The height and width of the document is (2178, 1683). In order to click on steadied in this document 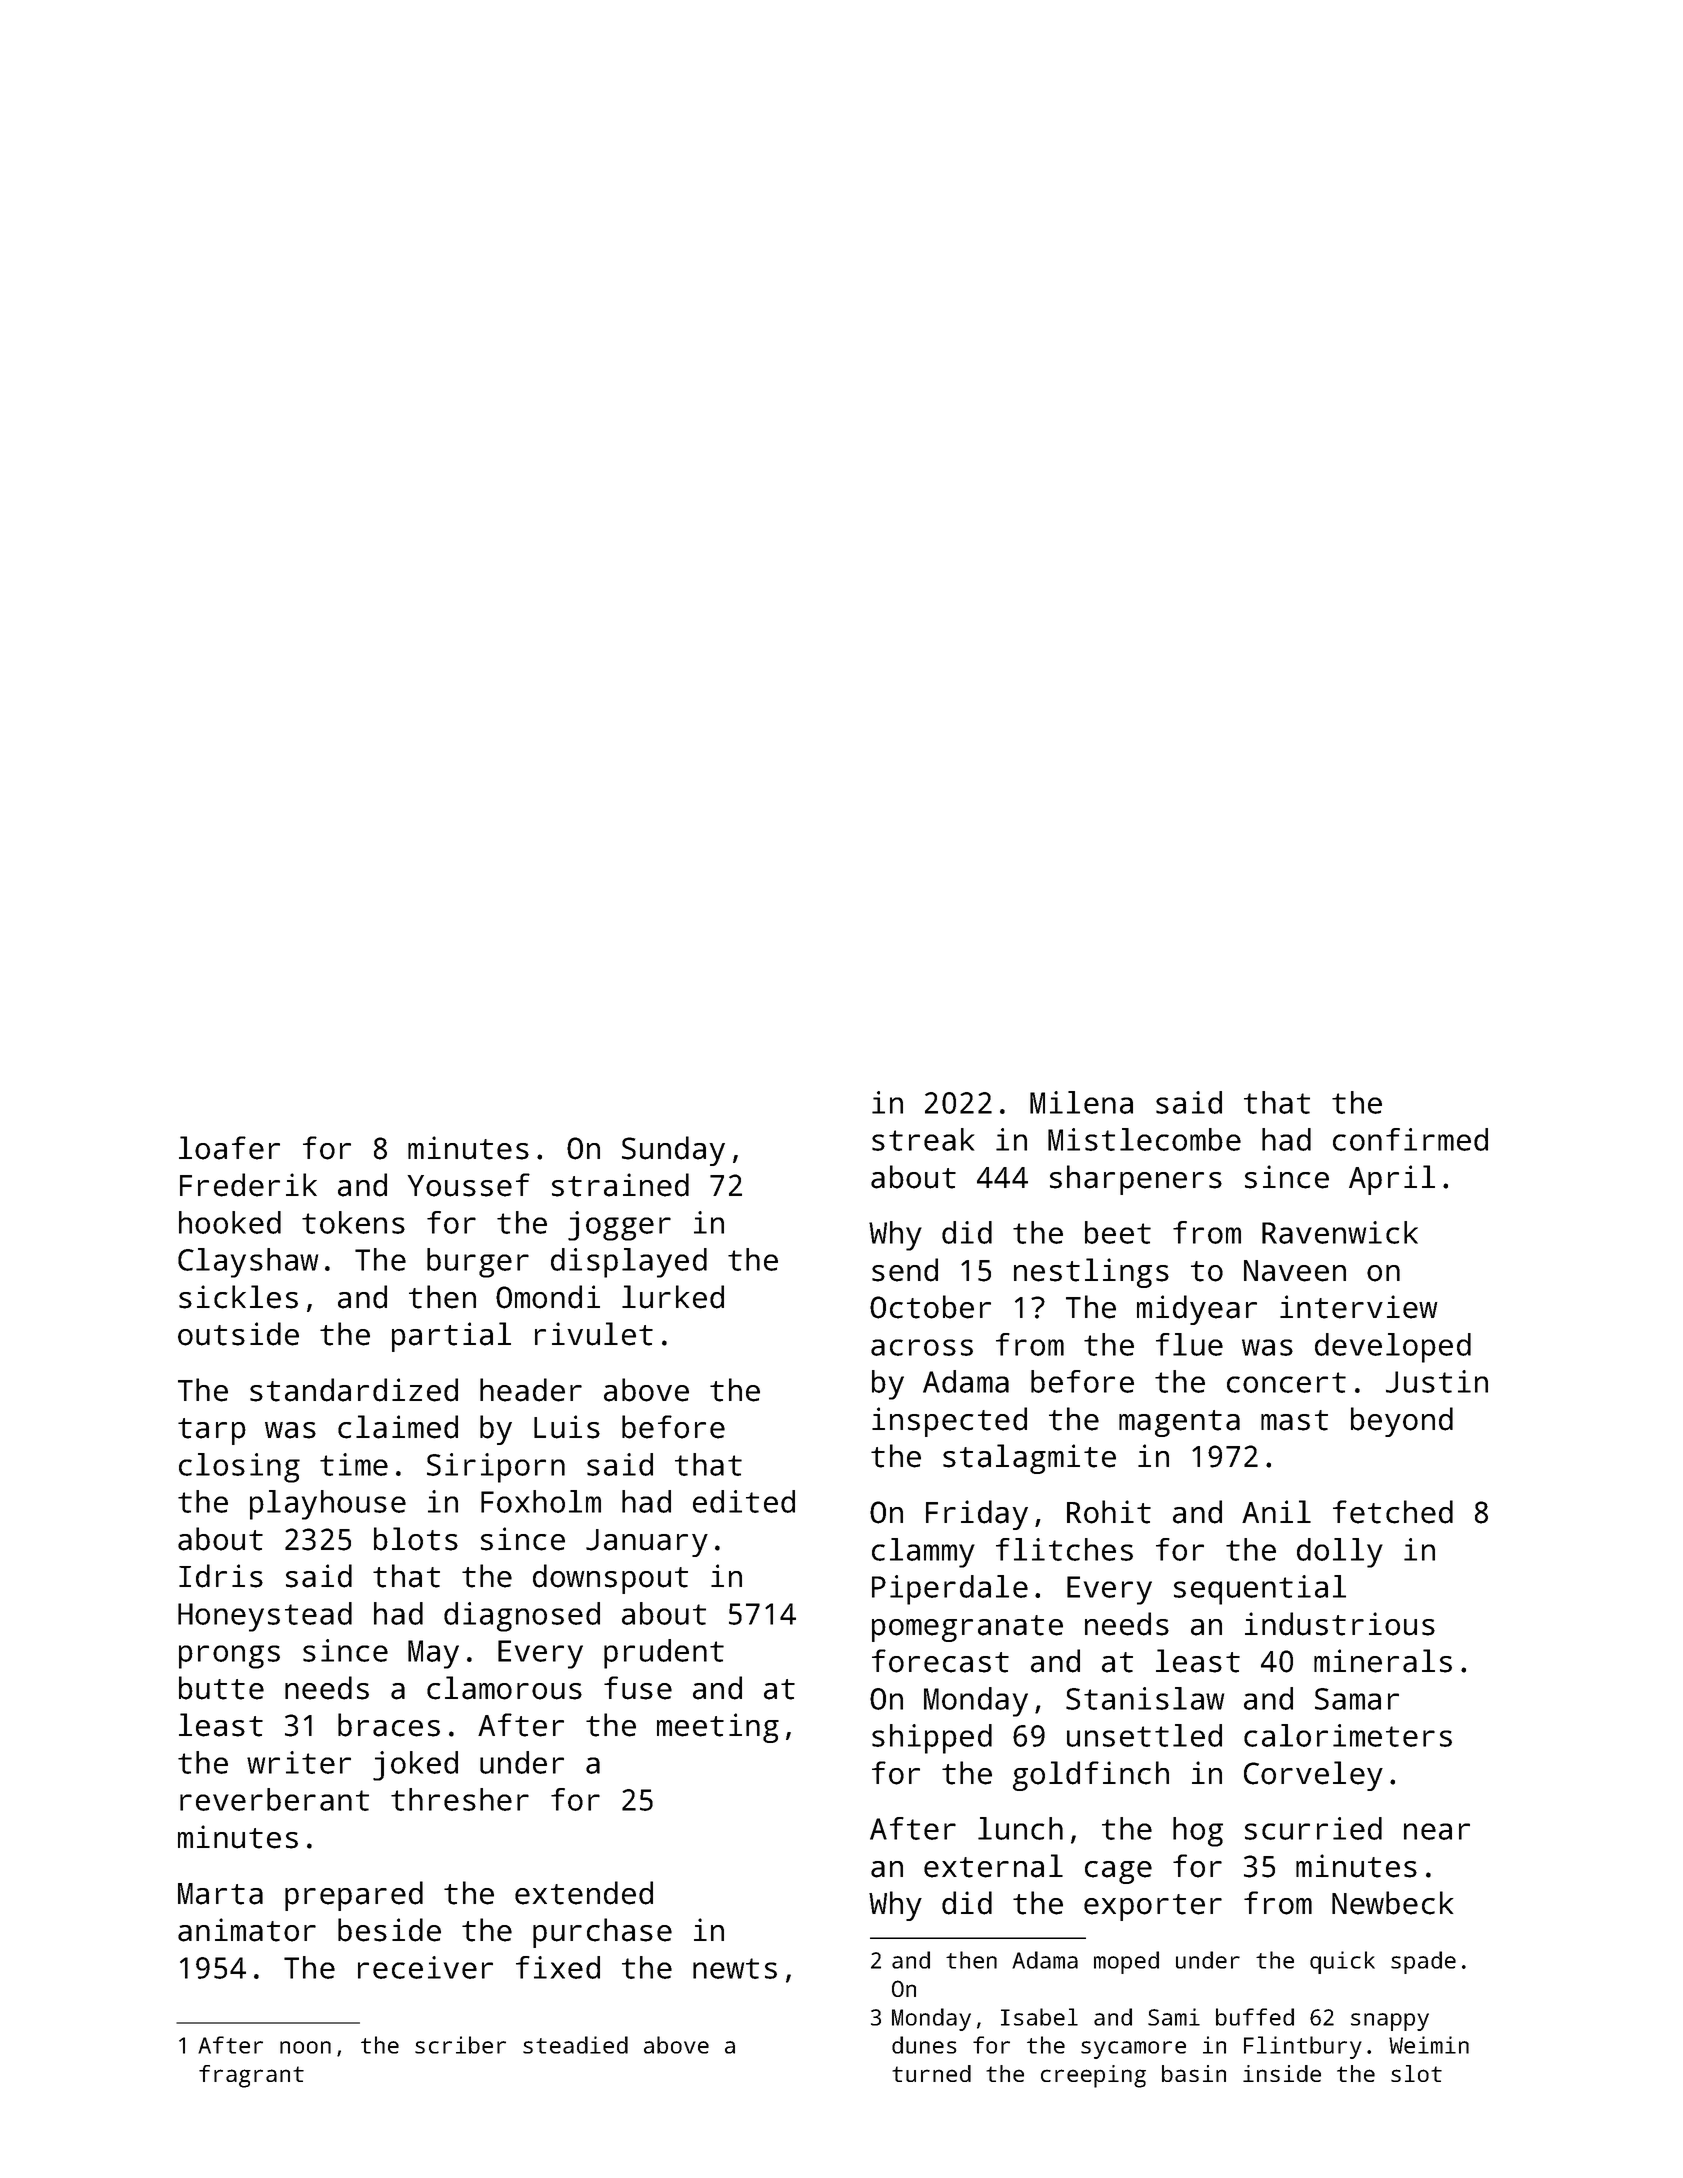, I will do `click(575, 2045)`.
